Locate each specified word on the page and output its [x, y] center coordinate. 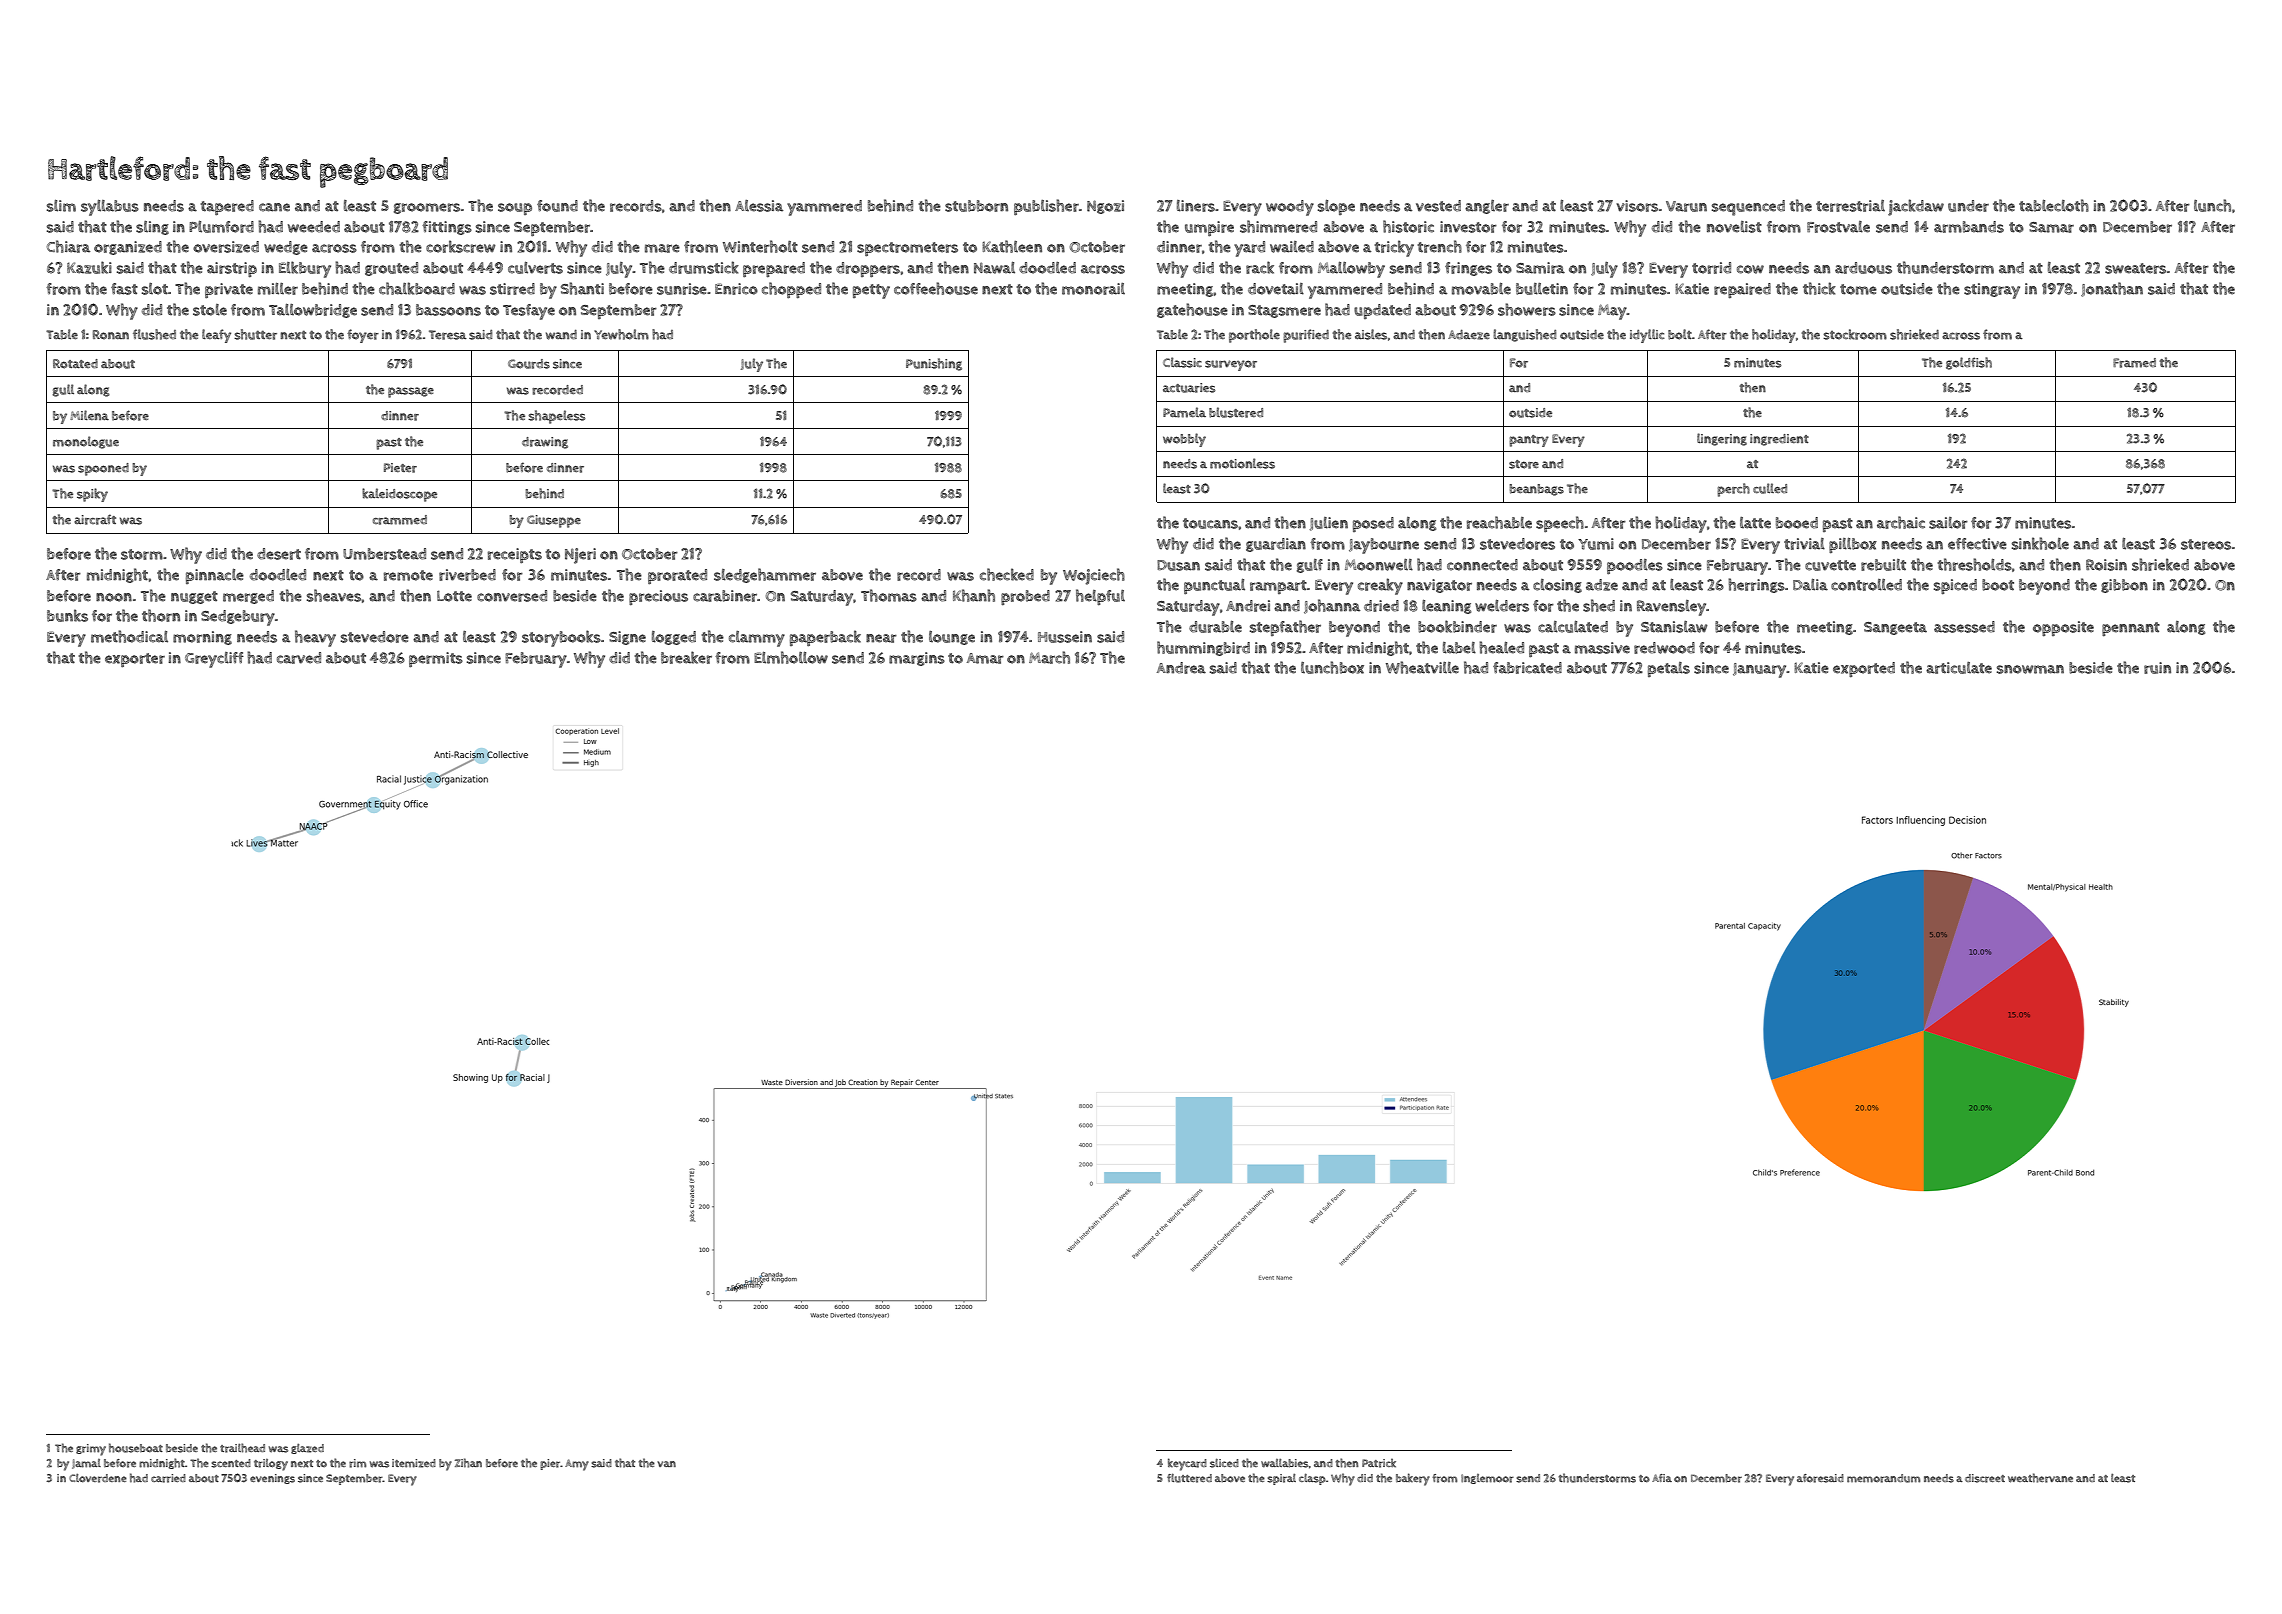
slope [1336, 207]
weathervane [2040, 1478]
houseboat [136, 1448]
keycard [1187, 1464]
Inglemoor [1487, 1479]
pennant [2131, 629]
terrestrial [1850, 206]
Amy [577, 1465]
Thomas [889, 595]
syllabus [110, 207]
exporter [135, 660]
